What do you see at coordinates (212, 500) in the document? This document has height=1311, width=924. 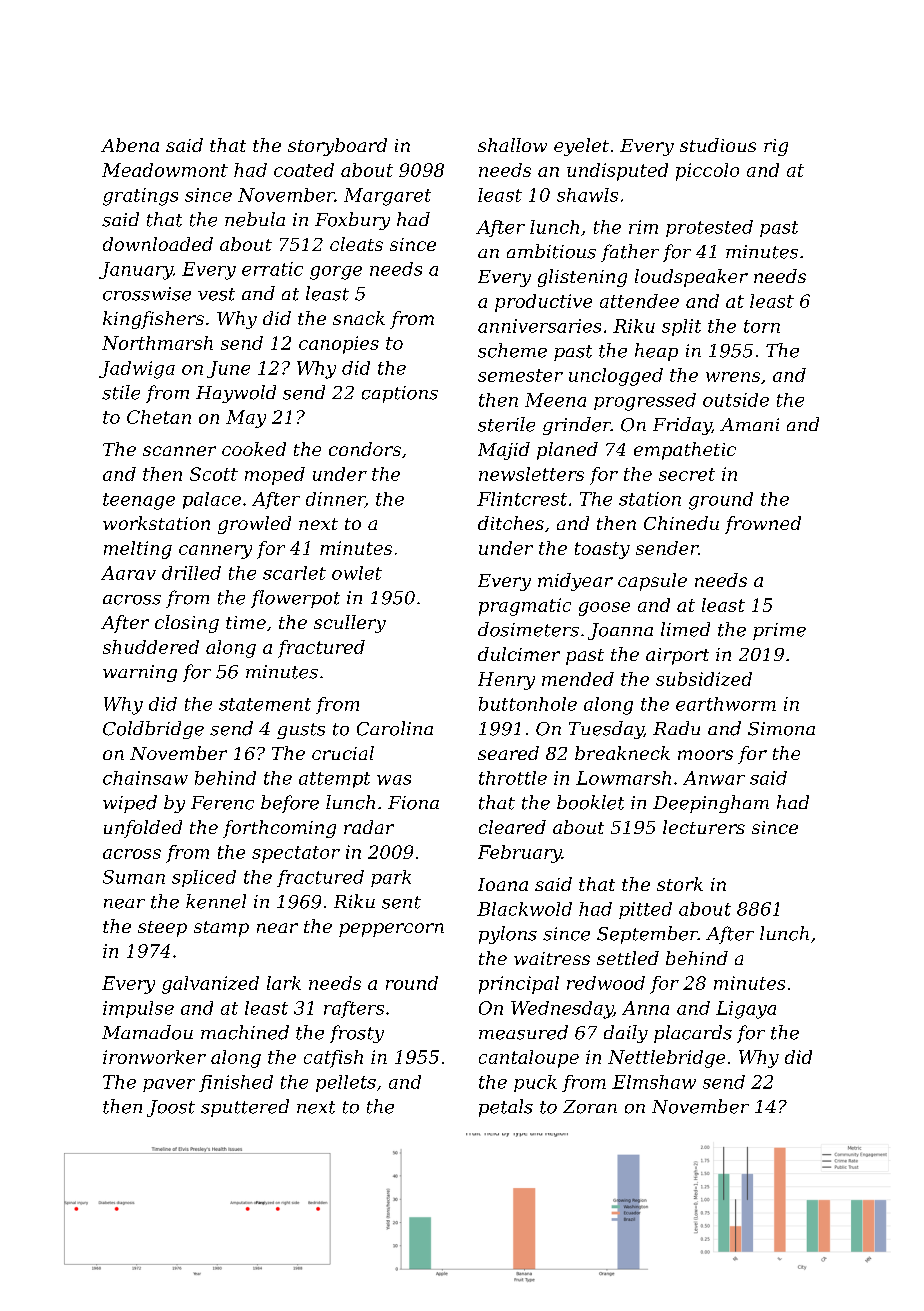 I see `palace` at bounding box center [212, 500].
